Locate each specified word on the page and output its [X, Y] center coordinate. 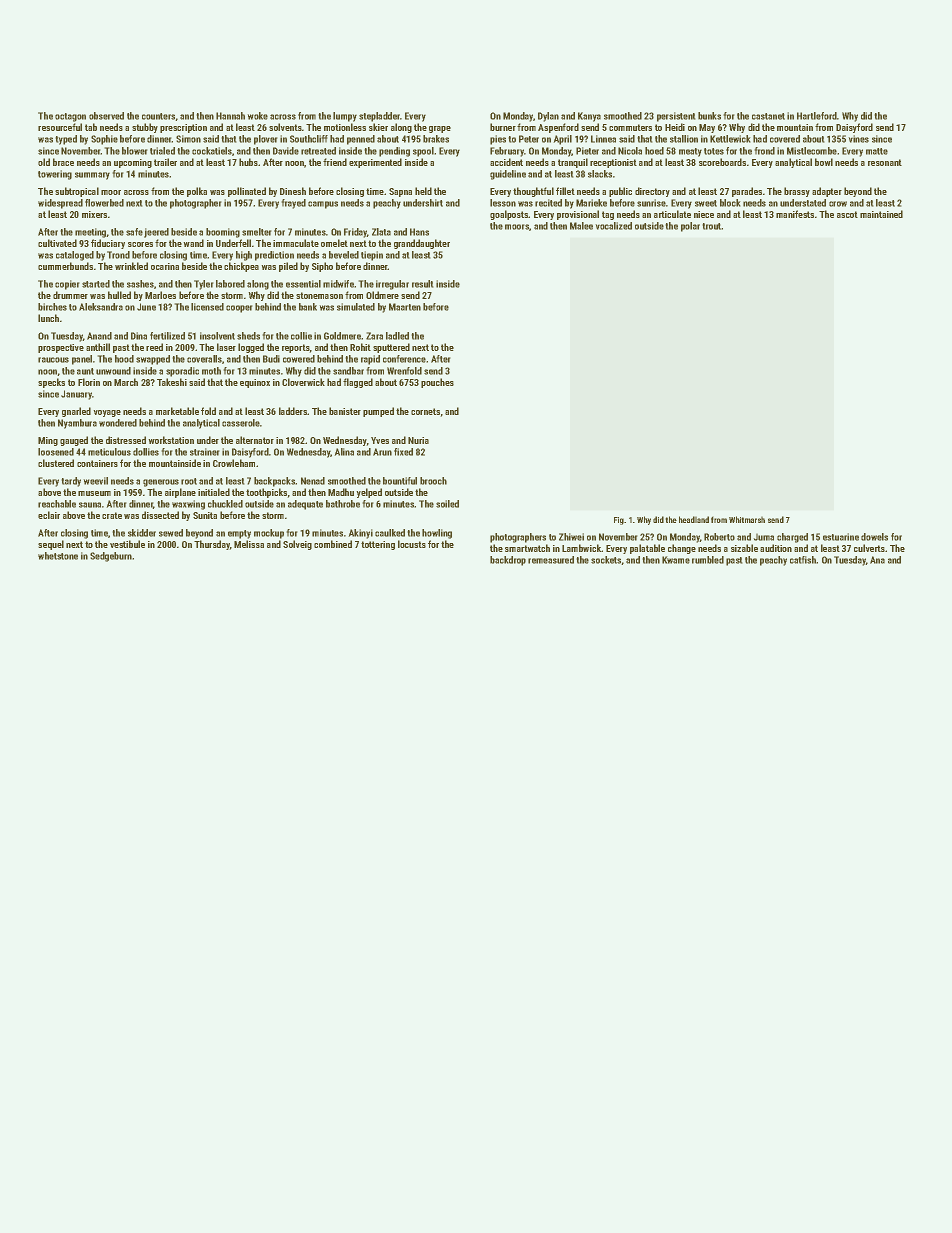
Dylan [548, 117]
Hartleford [817, 116]
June [146, 307]
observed [106, 116]
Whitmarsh [747, 519]
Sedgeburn [111, 557]
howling [437, 534]
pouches [437, 383]
